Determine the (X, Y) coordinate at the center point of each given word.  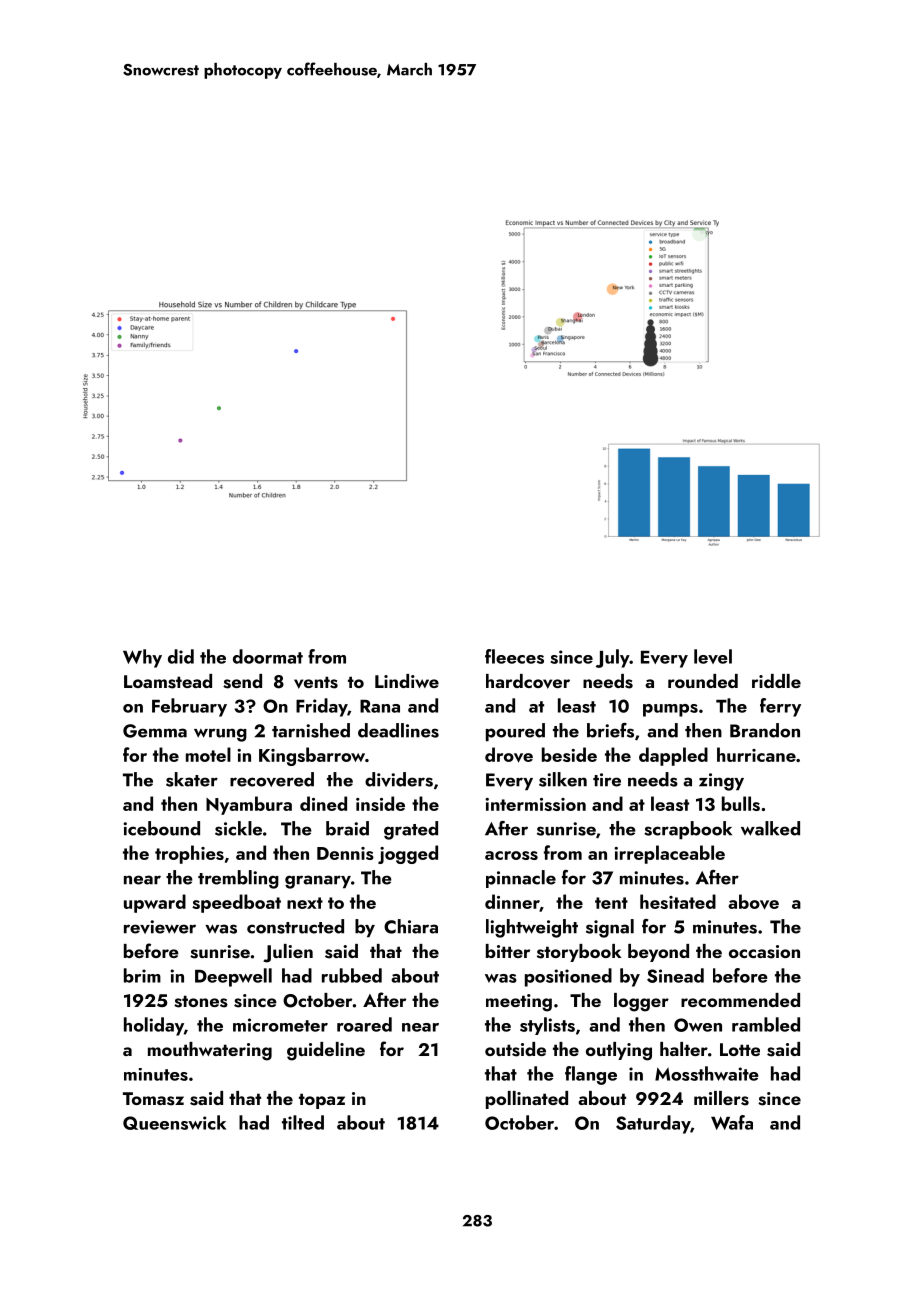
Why (142, 658)
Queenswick (174, 1122)
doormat (268, 656)
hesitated (678, 901)
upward (155, 903)
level (713, 656)
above (753, 902)
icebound (161, 828)
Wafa (732, 1122)
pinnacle (521, 879)
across (511, 855)
